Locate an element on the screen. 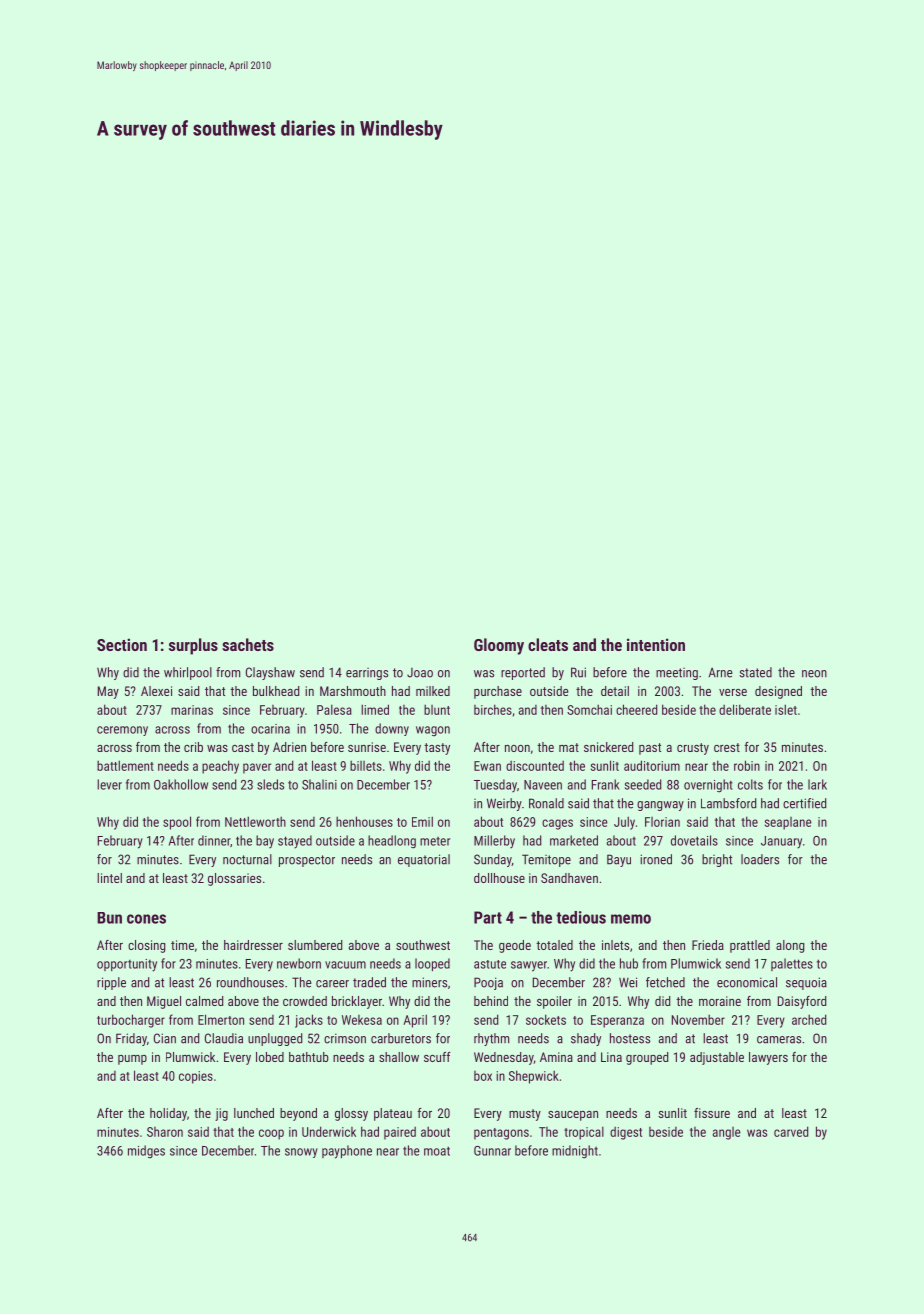  deliberate is located at coordinates (745, 709).
